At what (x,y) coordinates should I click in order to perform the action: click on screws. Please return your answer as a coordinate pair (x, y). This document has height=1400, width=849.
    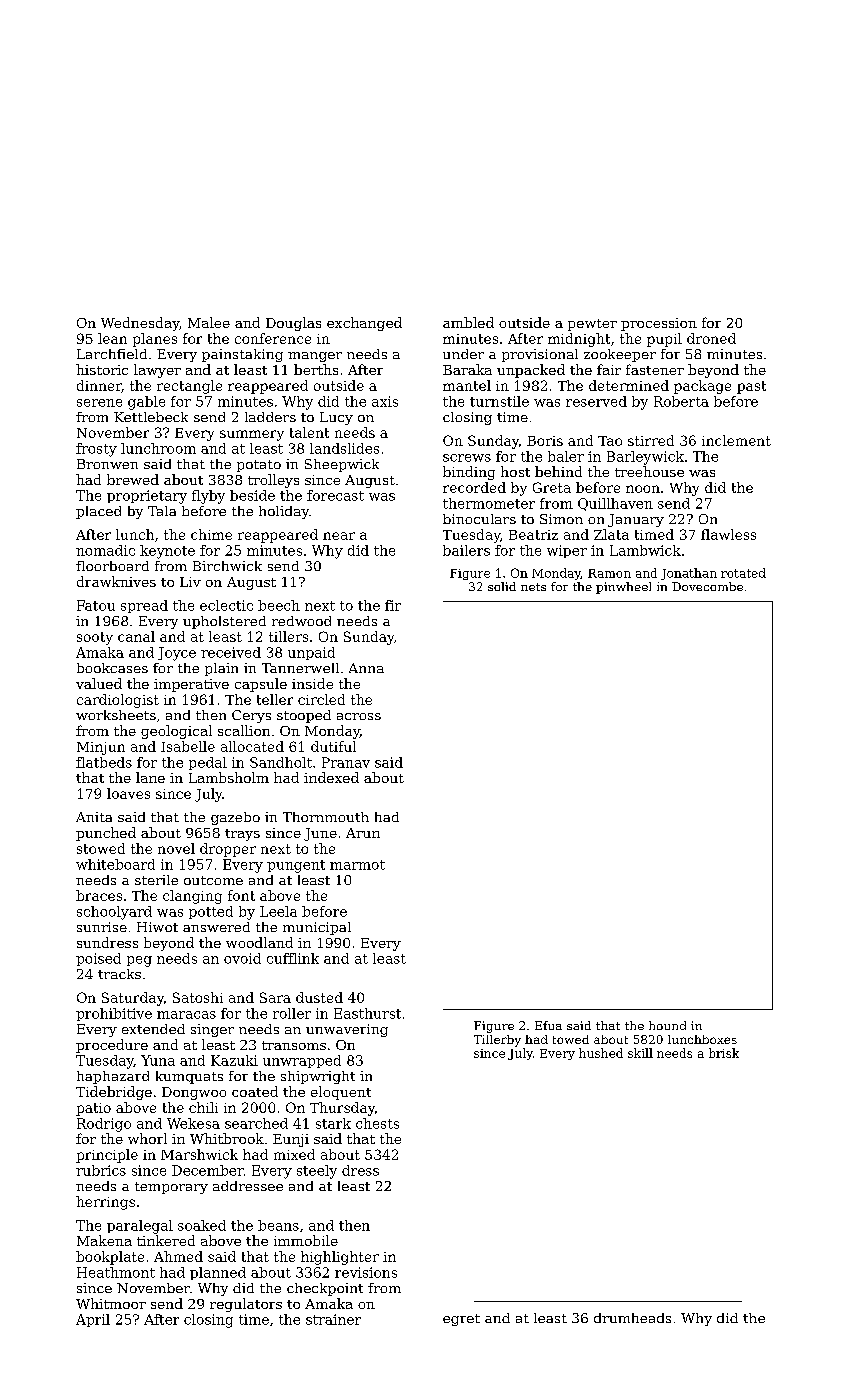
    Looking at the image, I should click on (467, 458).
